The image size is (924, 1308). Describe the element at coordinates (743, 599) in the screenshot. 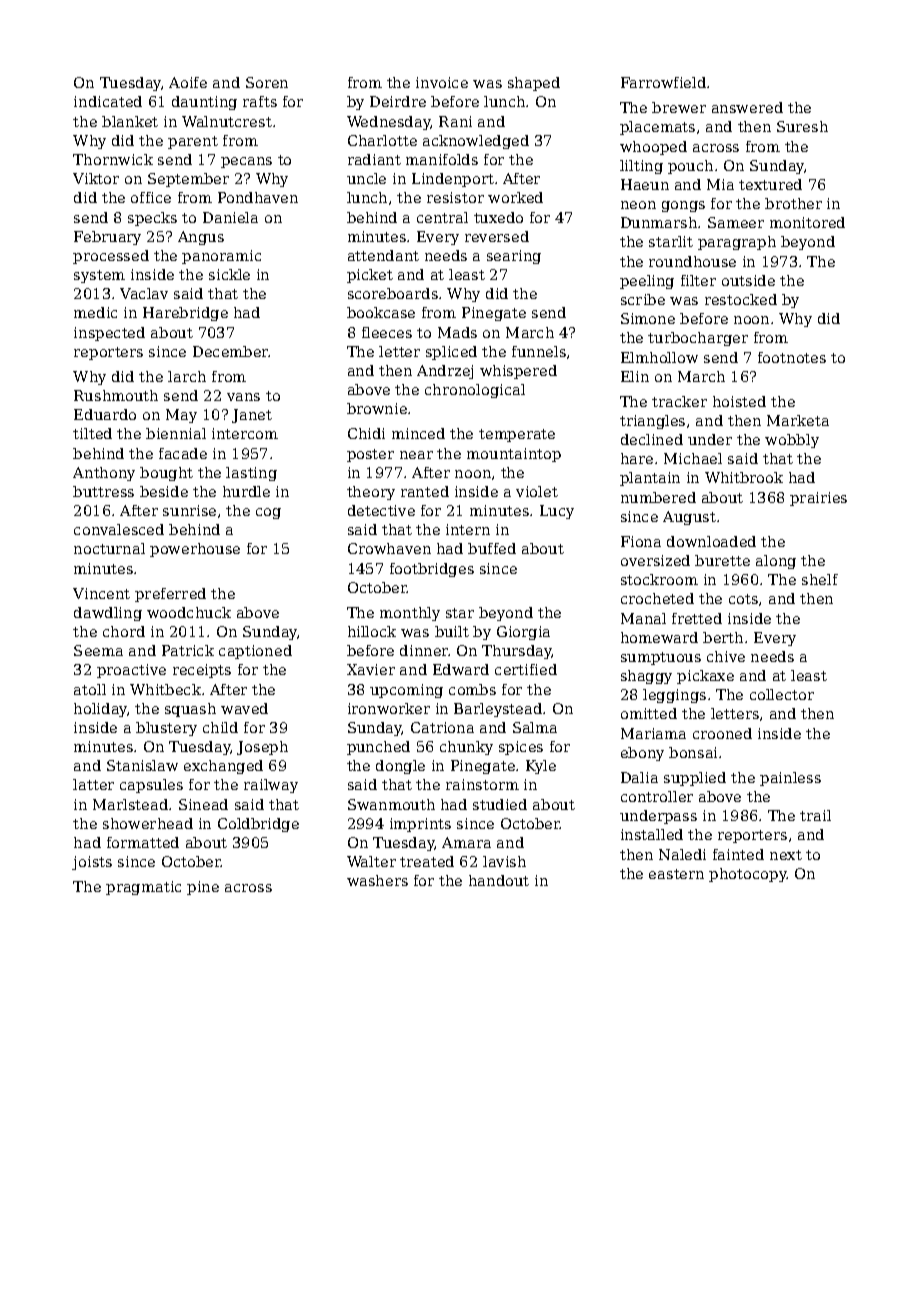

I see `cots` at that location.
